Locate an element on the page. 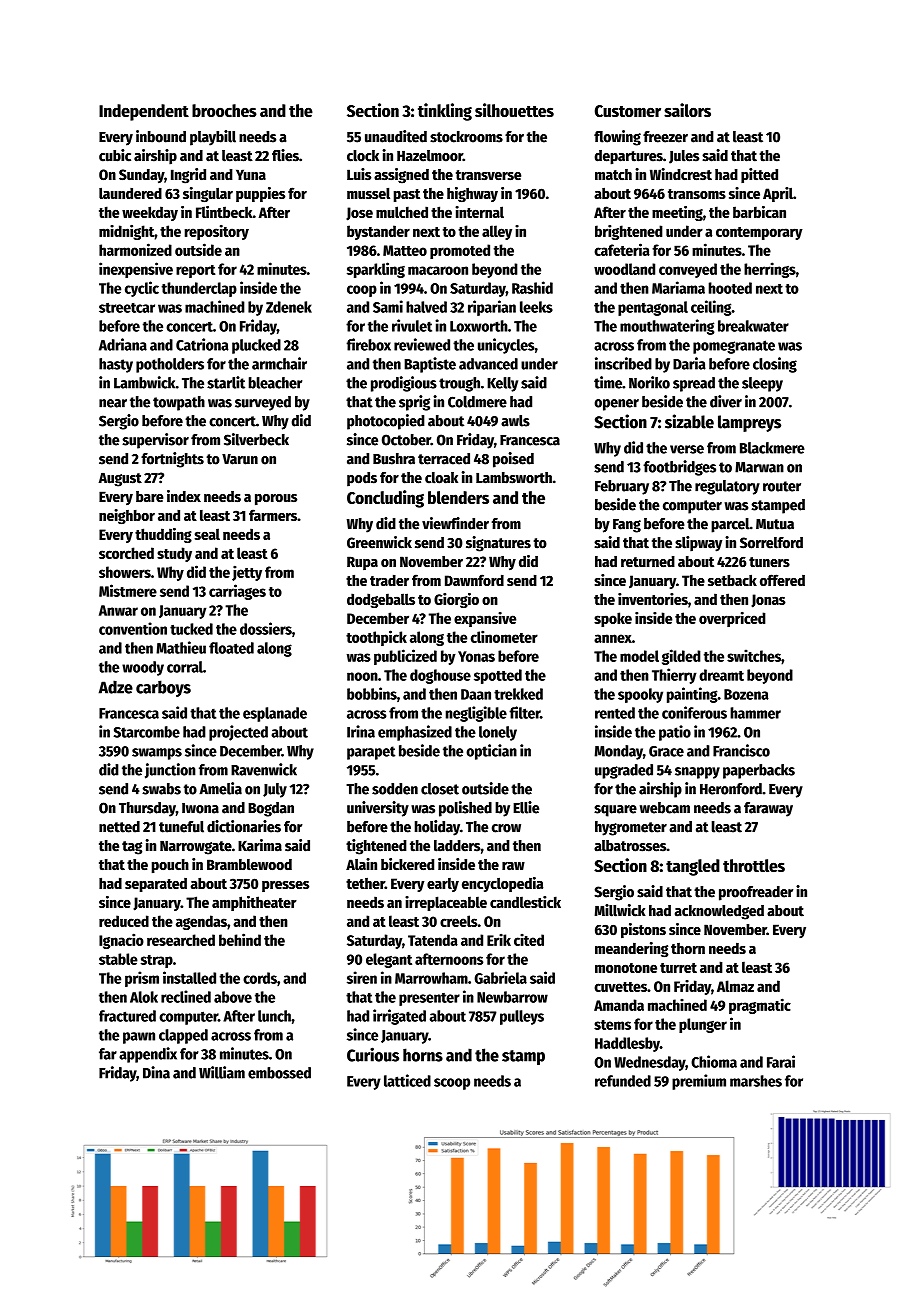  optician is located at coordinates (491, 752).
